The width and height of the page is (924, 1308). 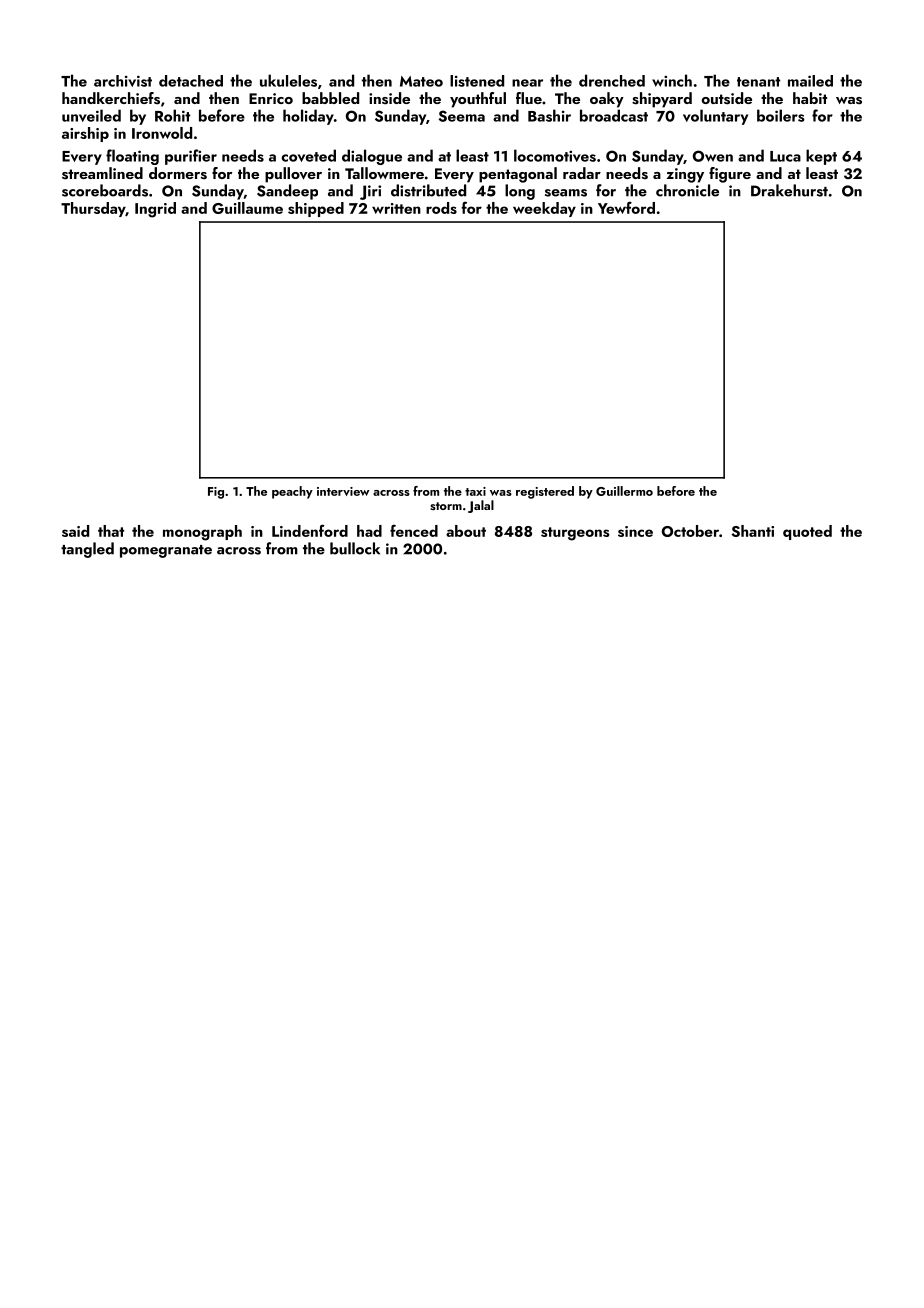 What do you see at coordinates (810, 81) in the page?
I see `mailed` at bounding box center [810, 81].
